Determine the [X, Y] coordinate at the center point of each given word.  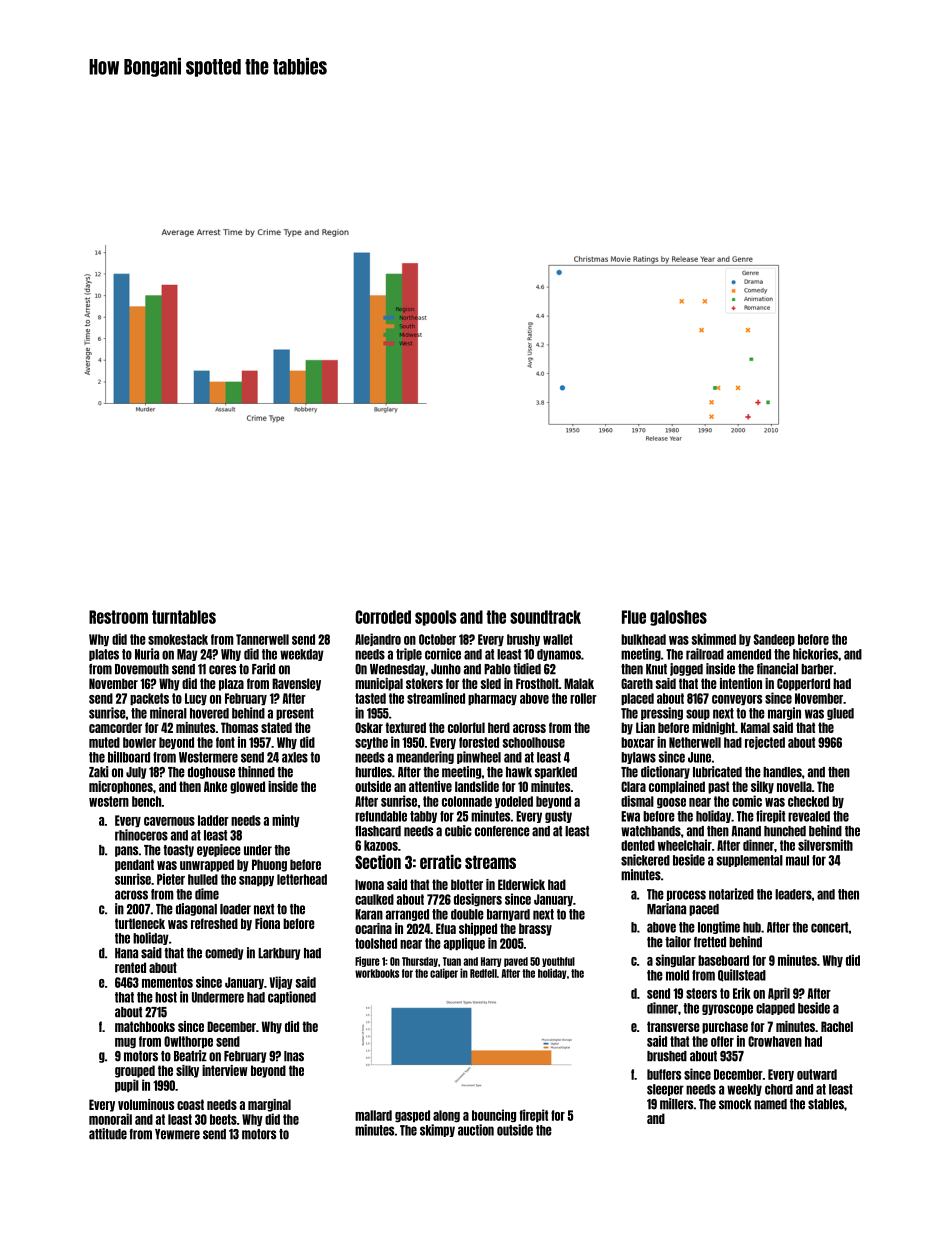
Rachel [837, 1026]
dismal [637, 801]
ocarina [373, 928]
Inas [294, 1056]
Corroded [383, 617]
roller [583, 698]
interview [225, 1070]
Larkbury [279, 954]
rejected [765, 742]
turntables [184, 617]
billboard [129, 757]
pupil [127, 1085]
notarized [731, 894]
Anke [215, 786]
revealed [809, 816]
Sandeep [774, 640]
